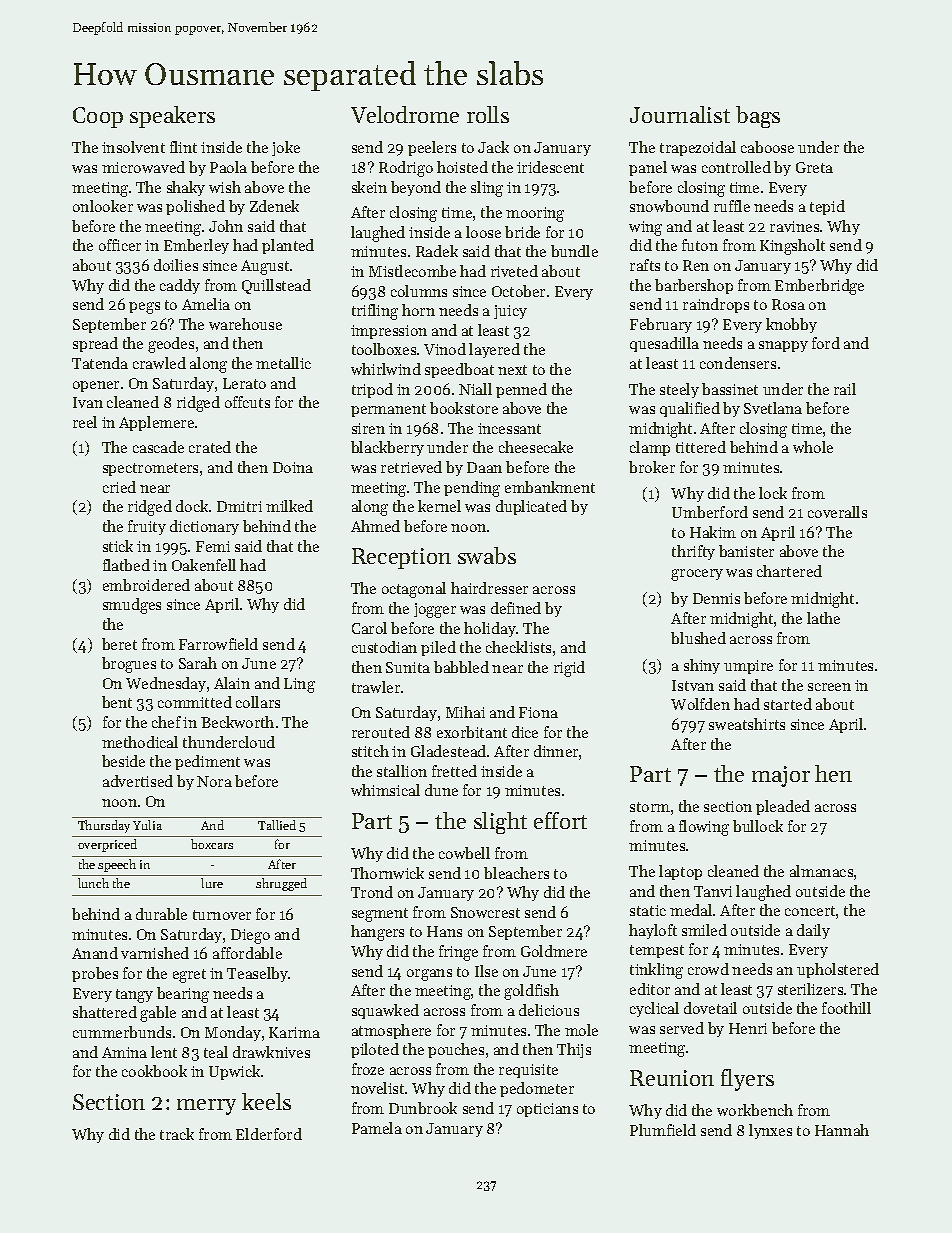  Describe the element at coordinates (126, 565) in the screenshot. I see `flatbed` at that location.
